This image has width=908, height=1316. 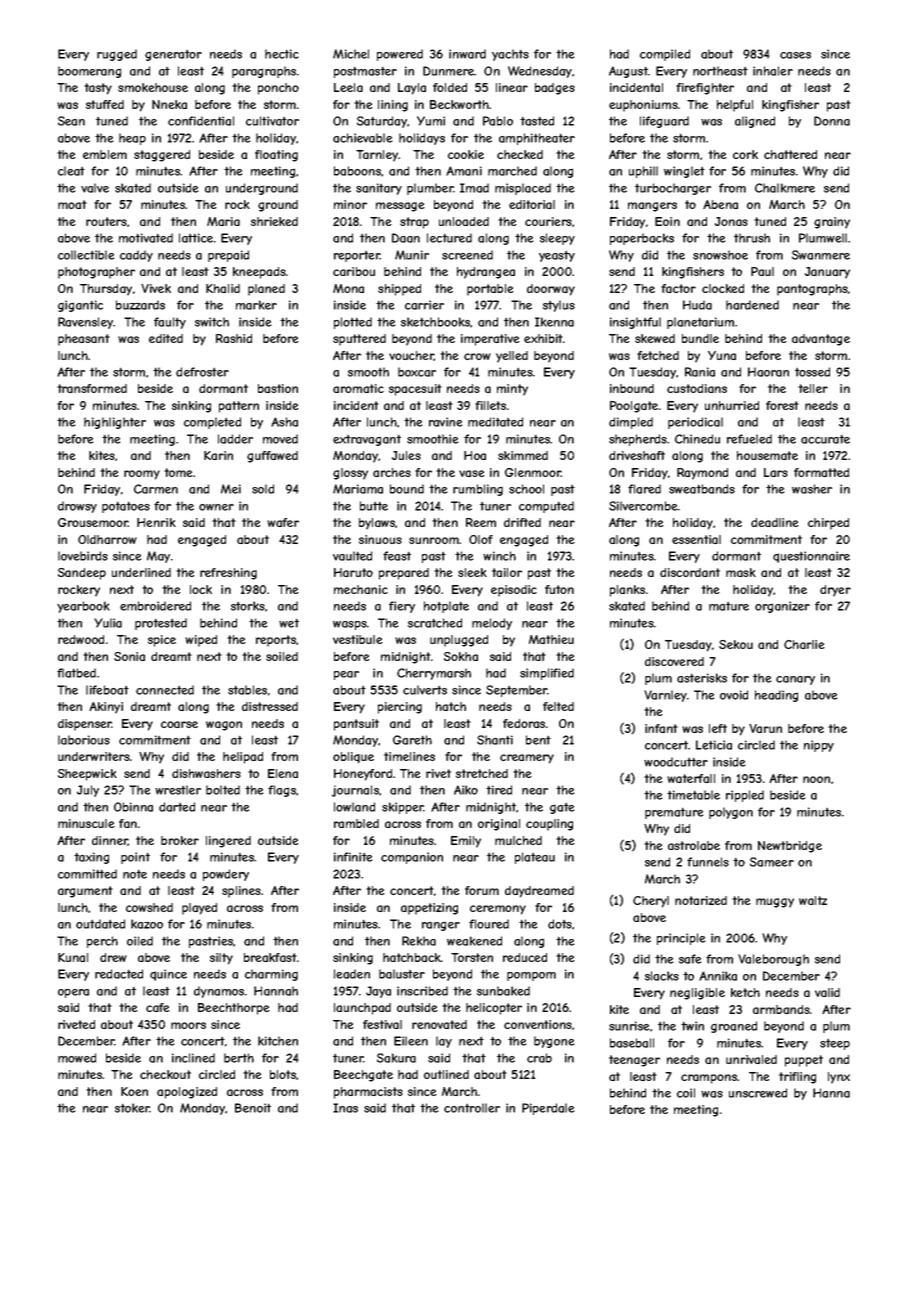 What do you see at coordinates (782, 607) in the image?
I see `organizer` at bounding box center [782, 607].
